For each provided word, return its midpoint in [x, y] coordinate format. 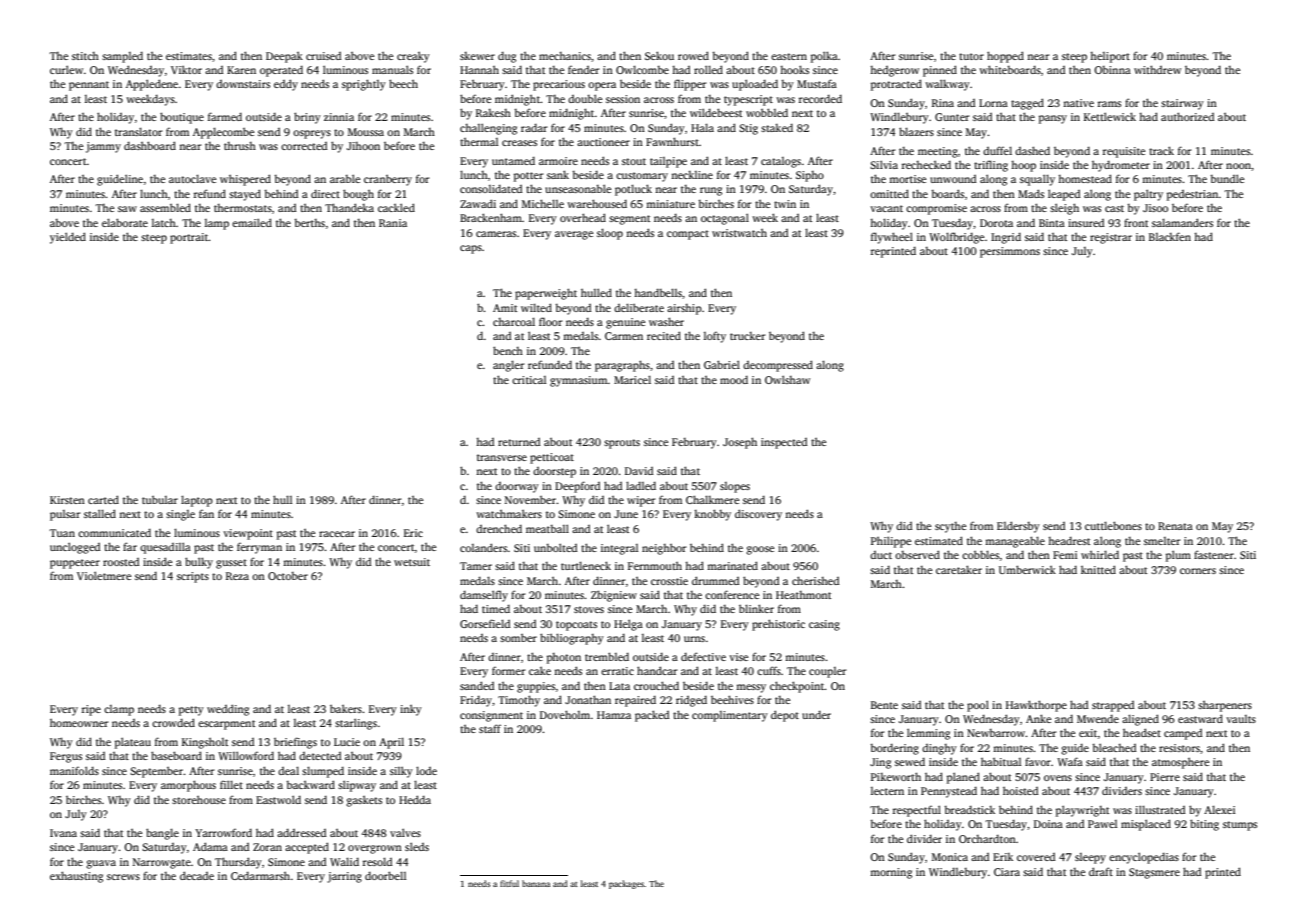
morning [891, 873]
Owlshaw [787, 379]
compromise [936, 209]
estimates [189, 56]
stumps [1240, 826]
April [391, 743]
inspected [784, 443]
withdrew [1157, 69]
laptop [197, 501]
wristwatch [739, 233]
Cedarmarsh [260, 876]
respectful [917, 811]
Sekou [659, 55]
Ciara [1007, 872]
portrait [189, 238]
